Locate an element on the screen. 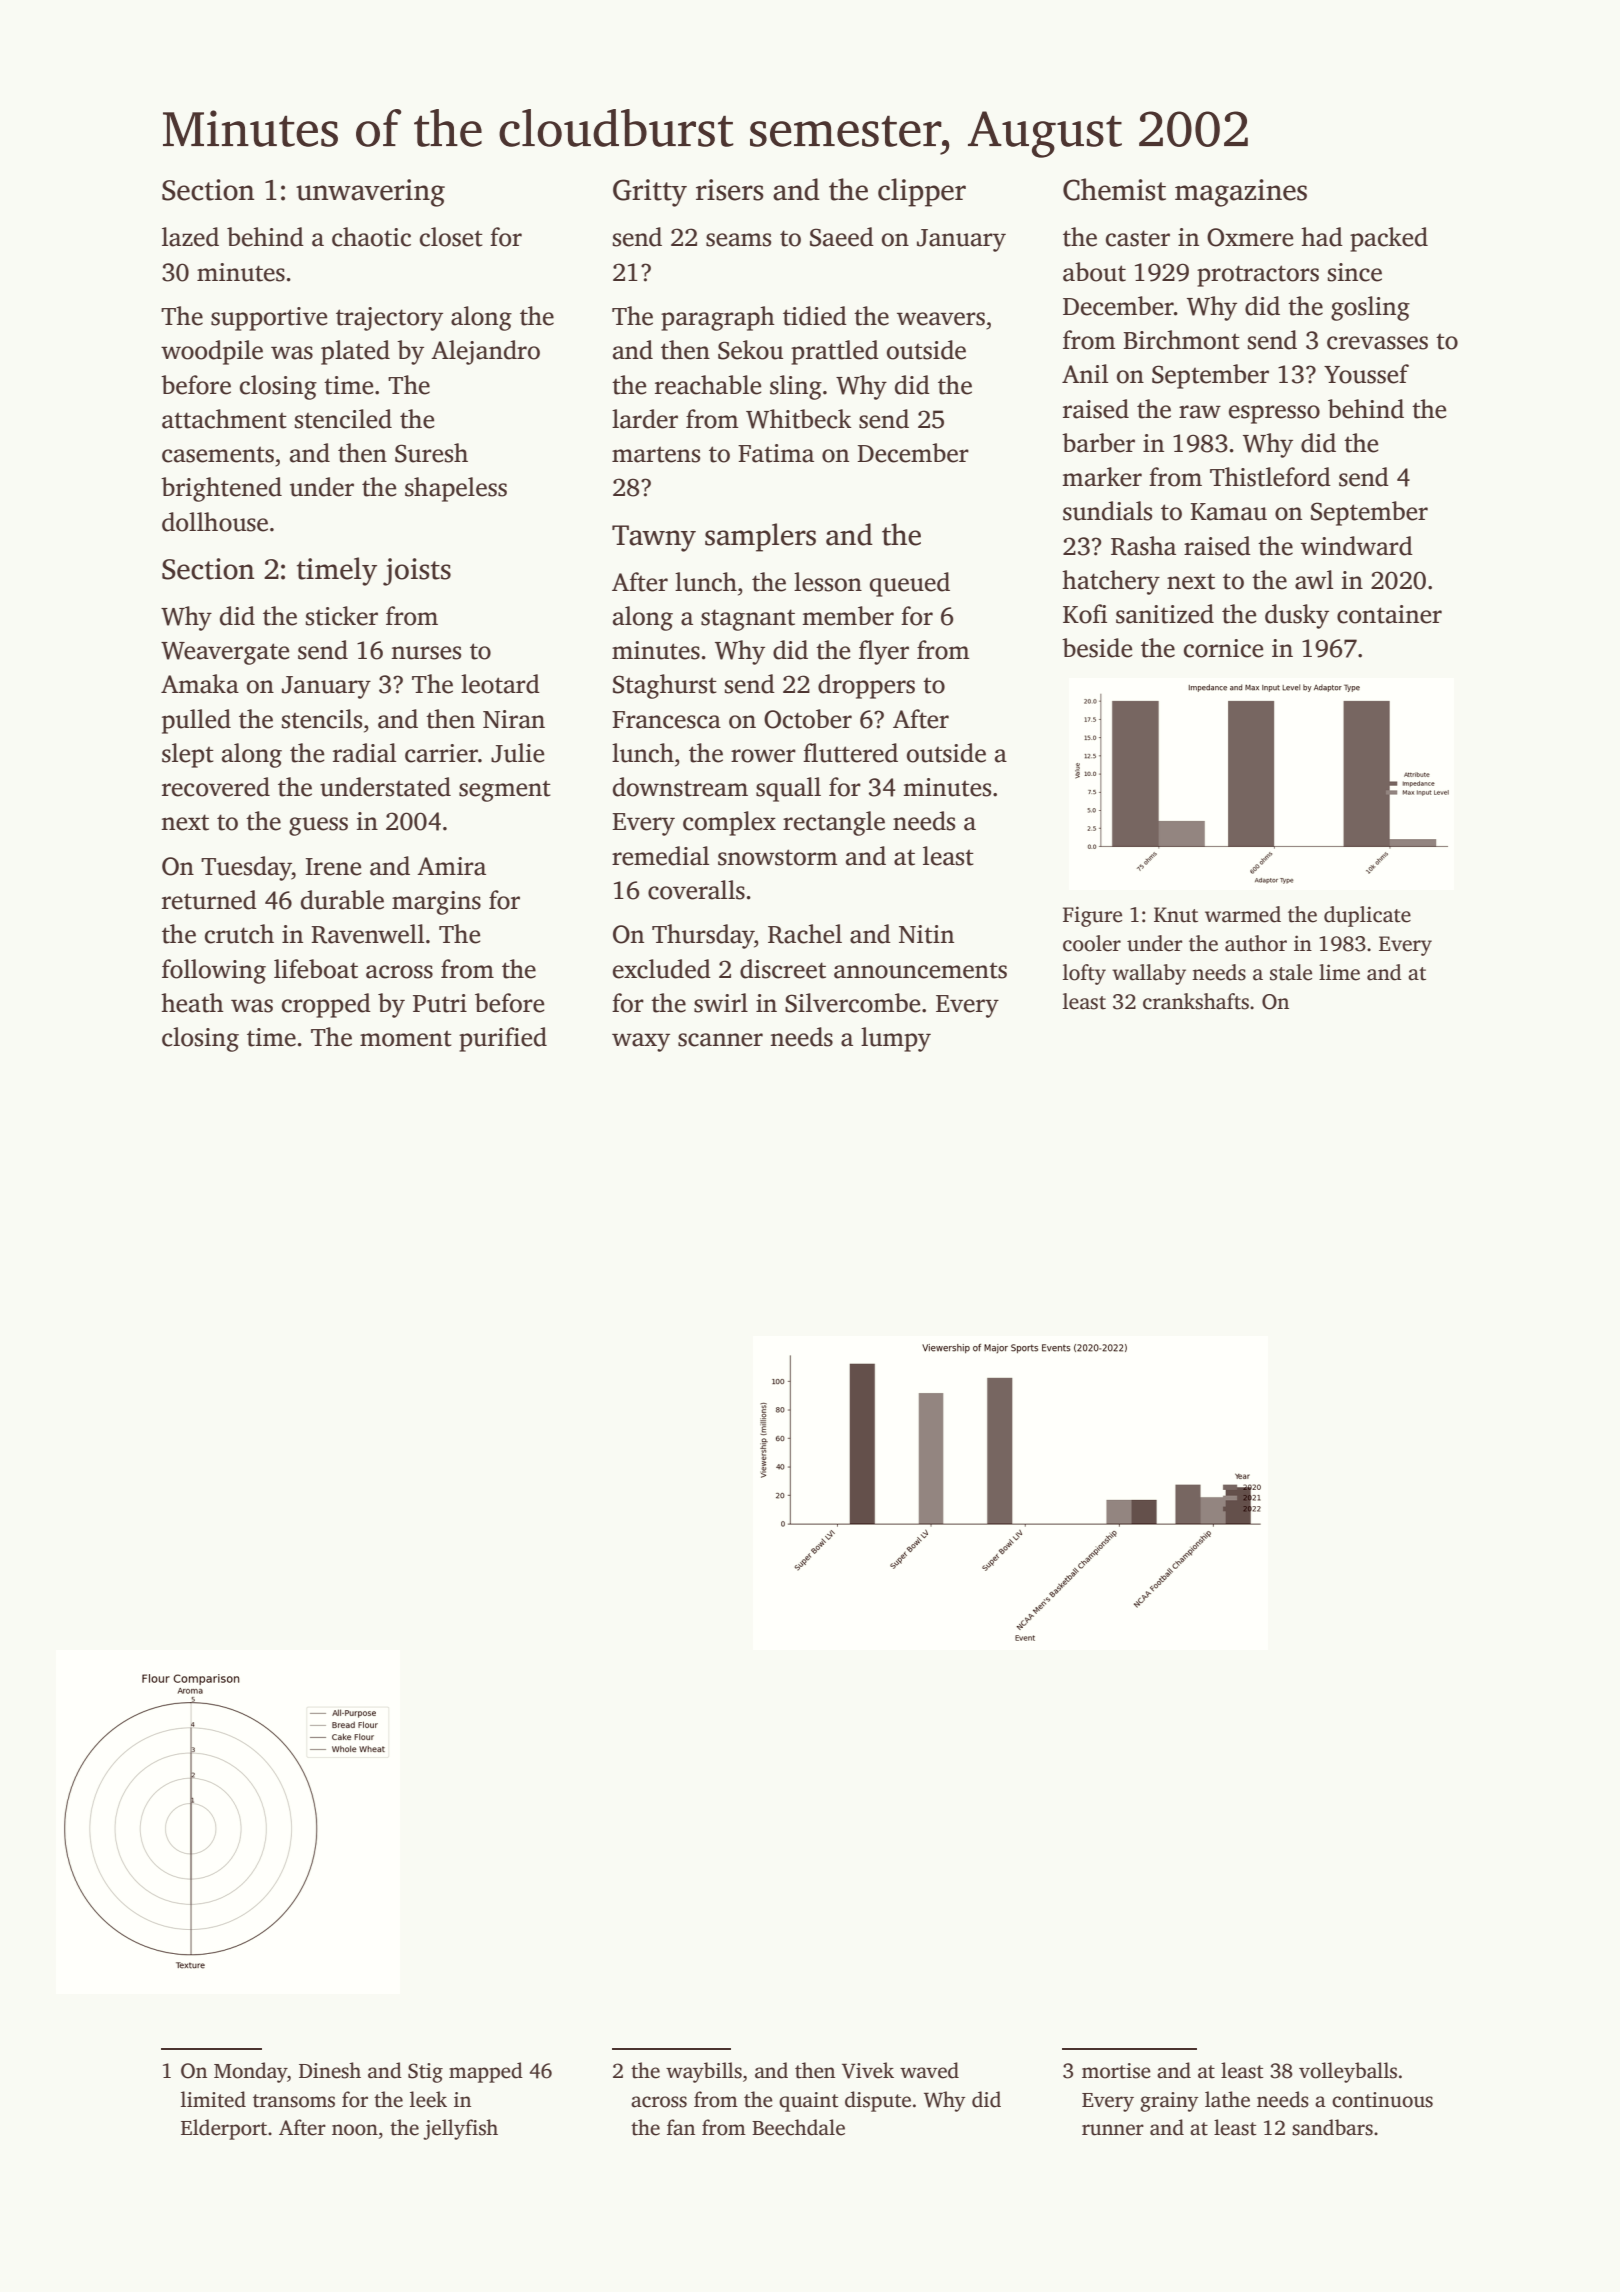  remedial is located at coordinates (660, 856).
